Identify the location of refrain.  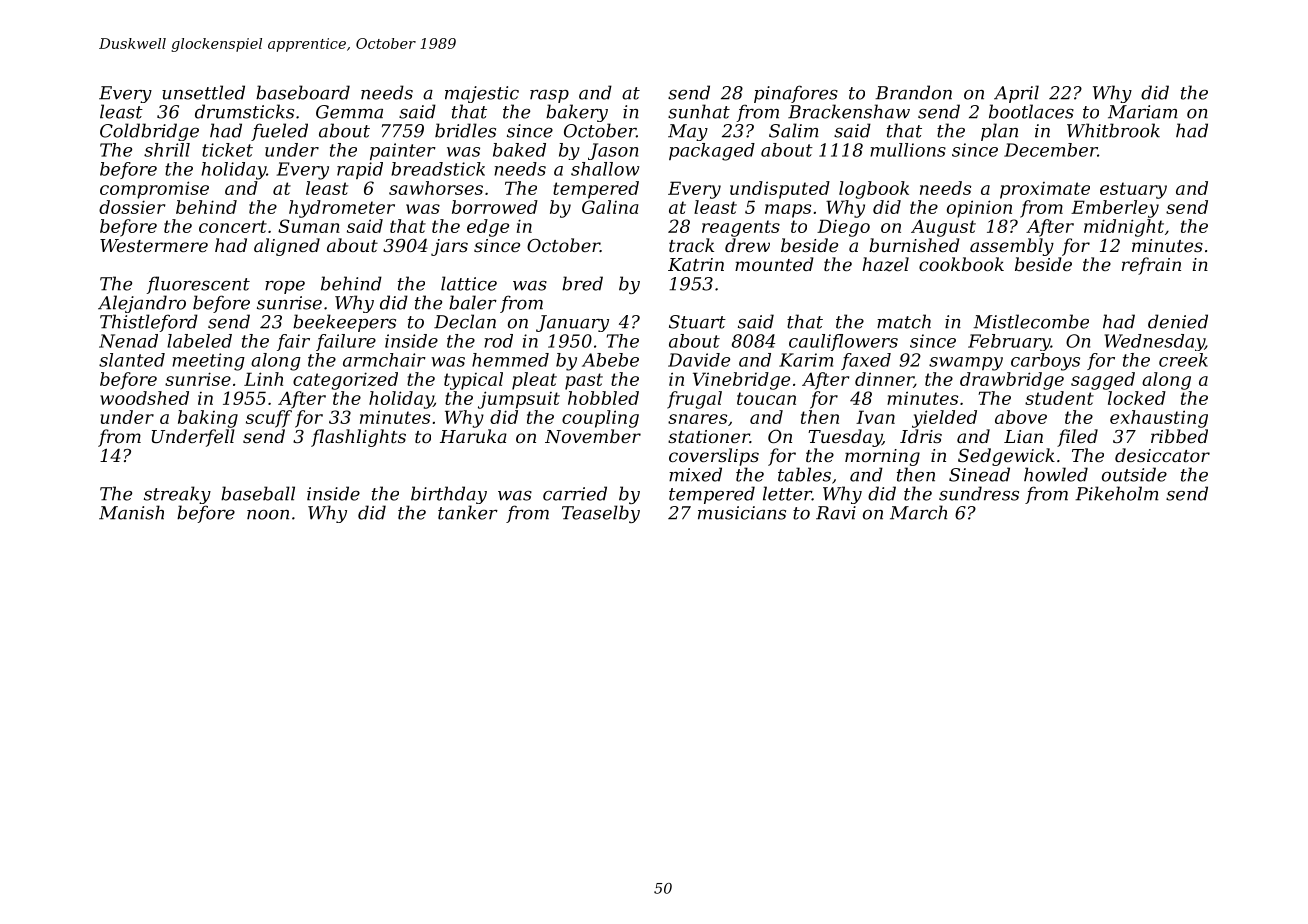
(1151, 266).
